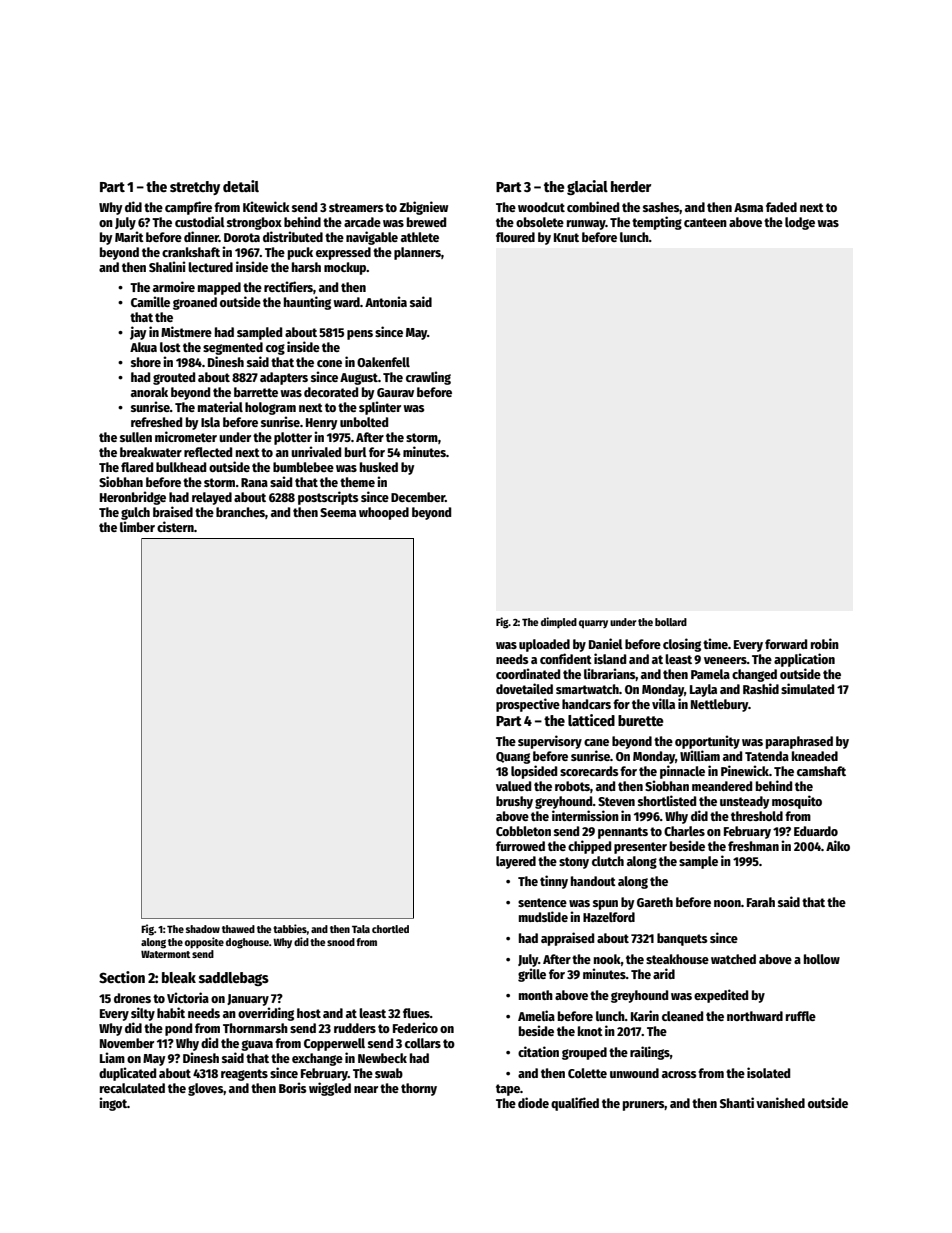  Describe the element at coordinates (524, 688) in the screenshot. I see `dovetailed` at that location.
